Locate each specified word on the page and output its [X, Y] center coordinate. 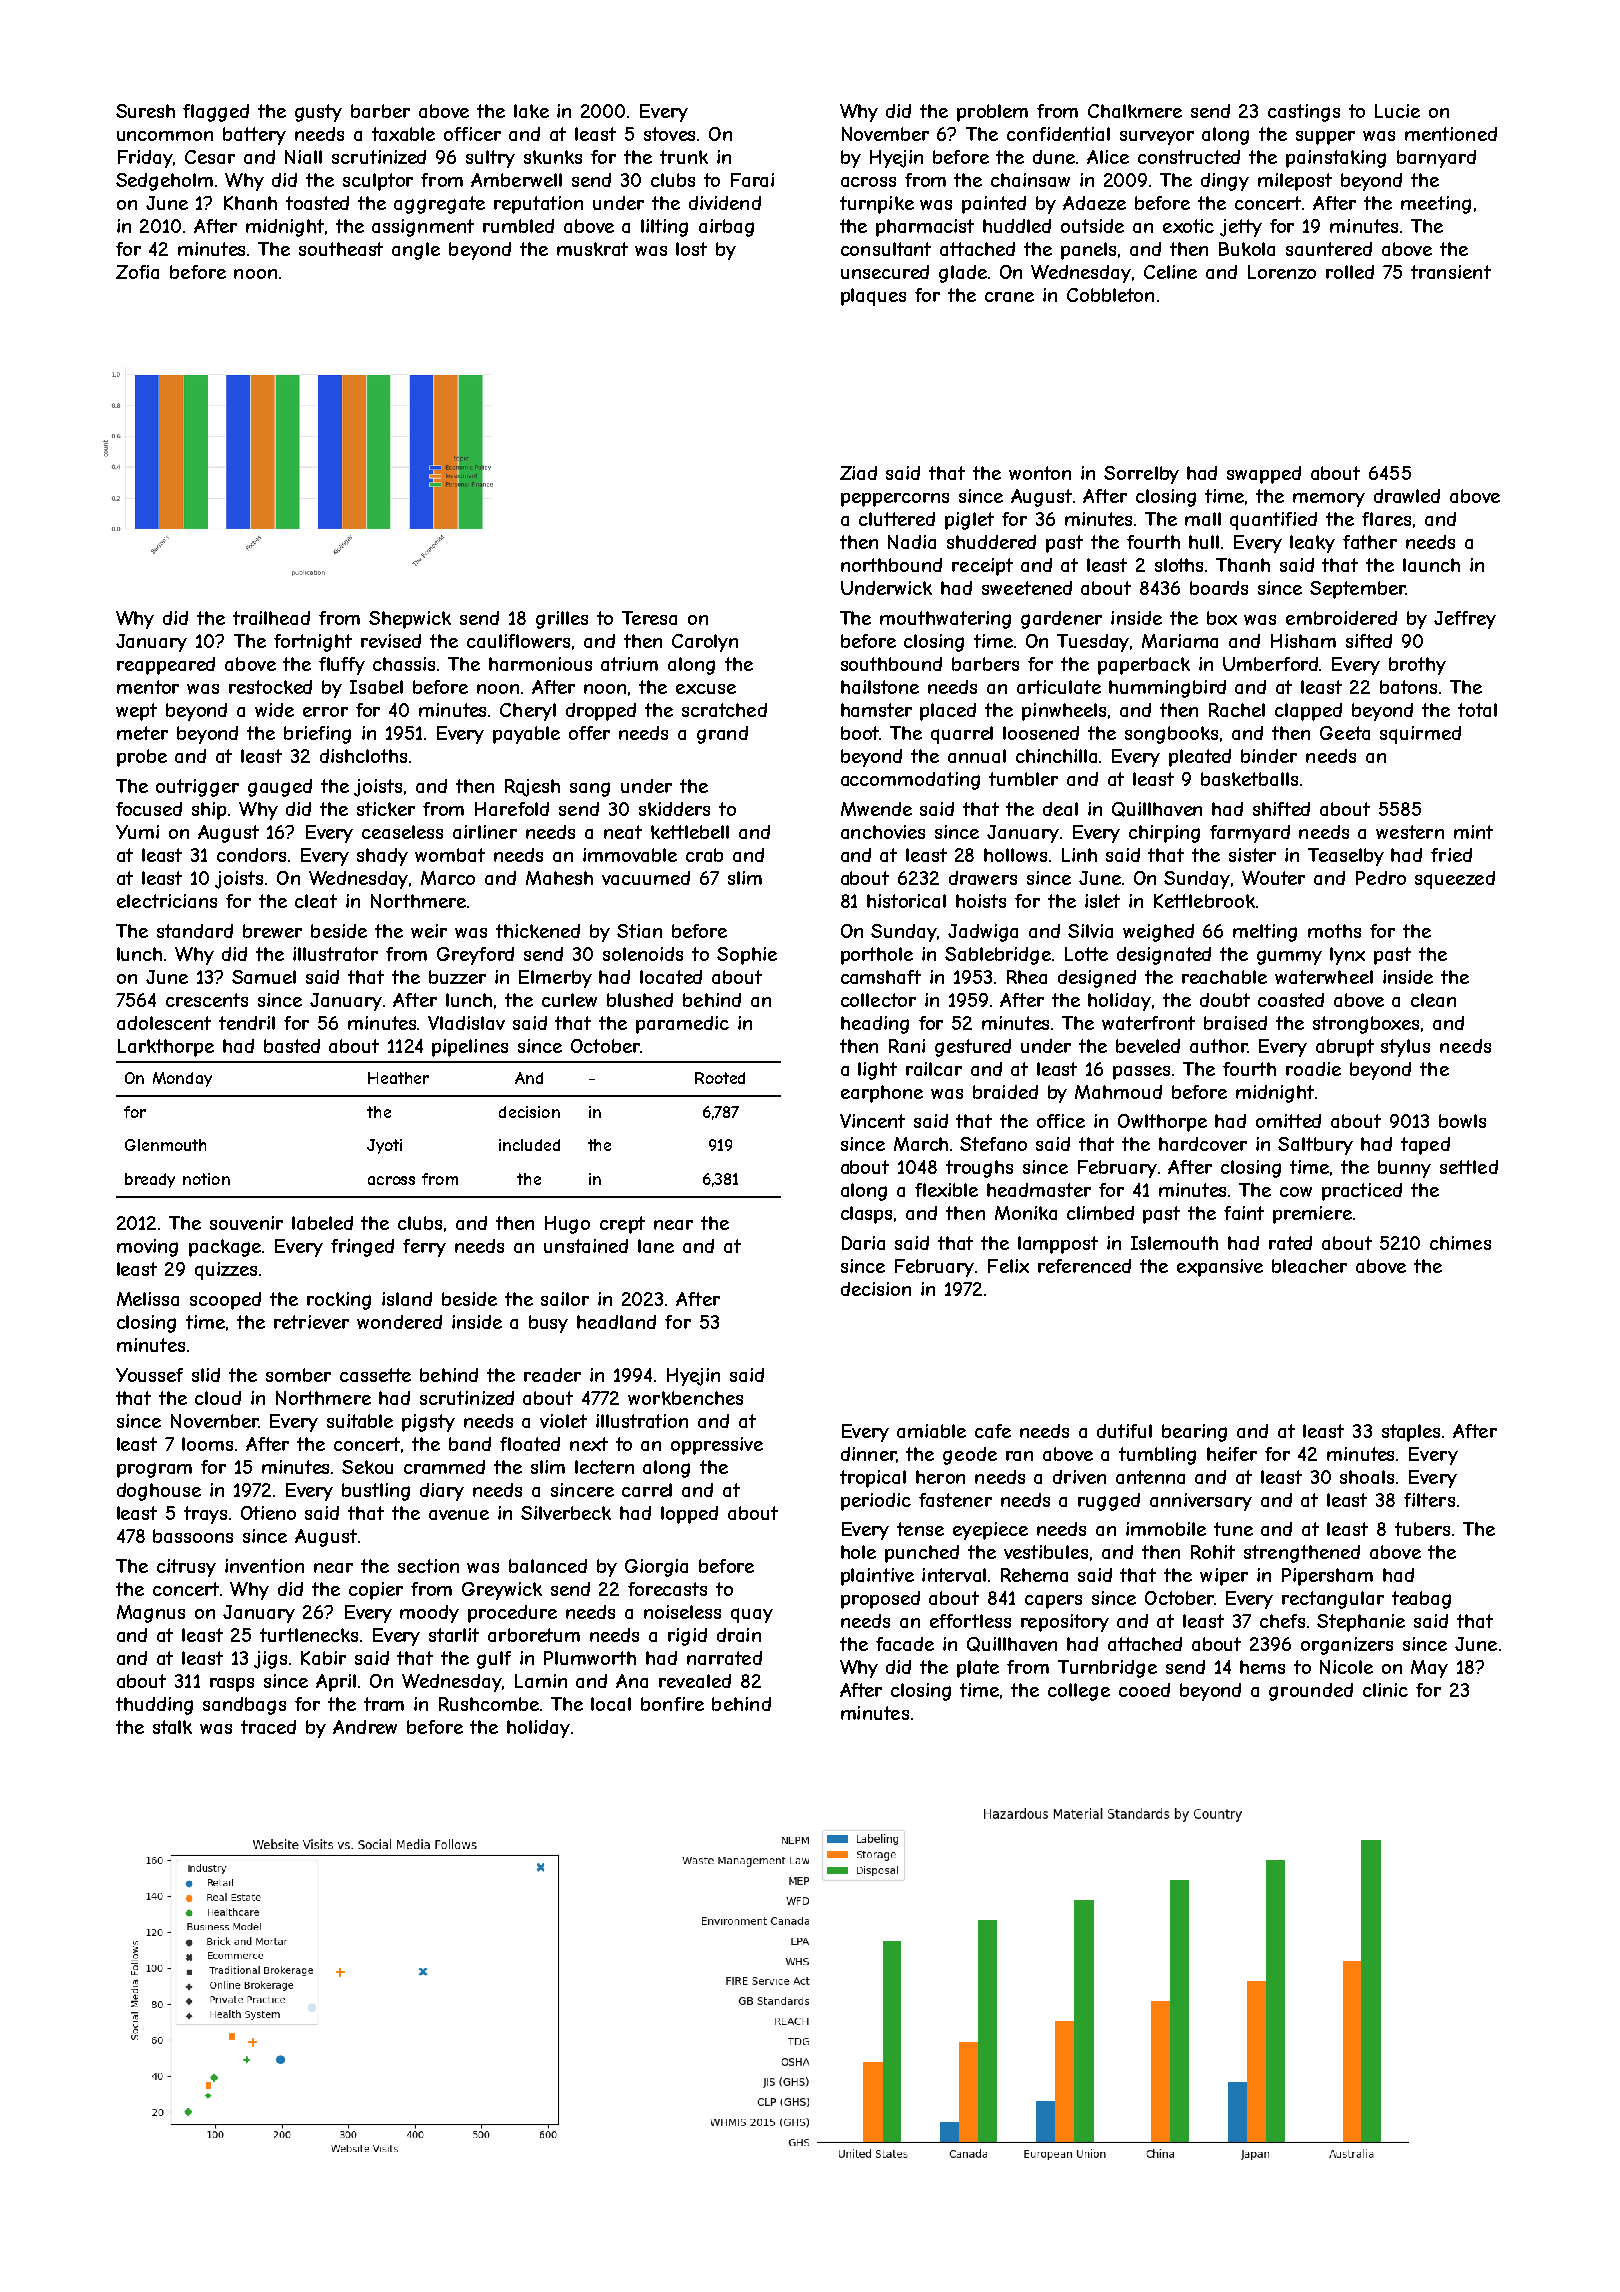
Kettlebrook [1204, 901]
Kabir [323, 1658]
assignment [423, 228]
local [611, 1704]
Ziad [858, 473]
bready [150, 1180]
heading [875, 1025]
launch [1431, 565]
